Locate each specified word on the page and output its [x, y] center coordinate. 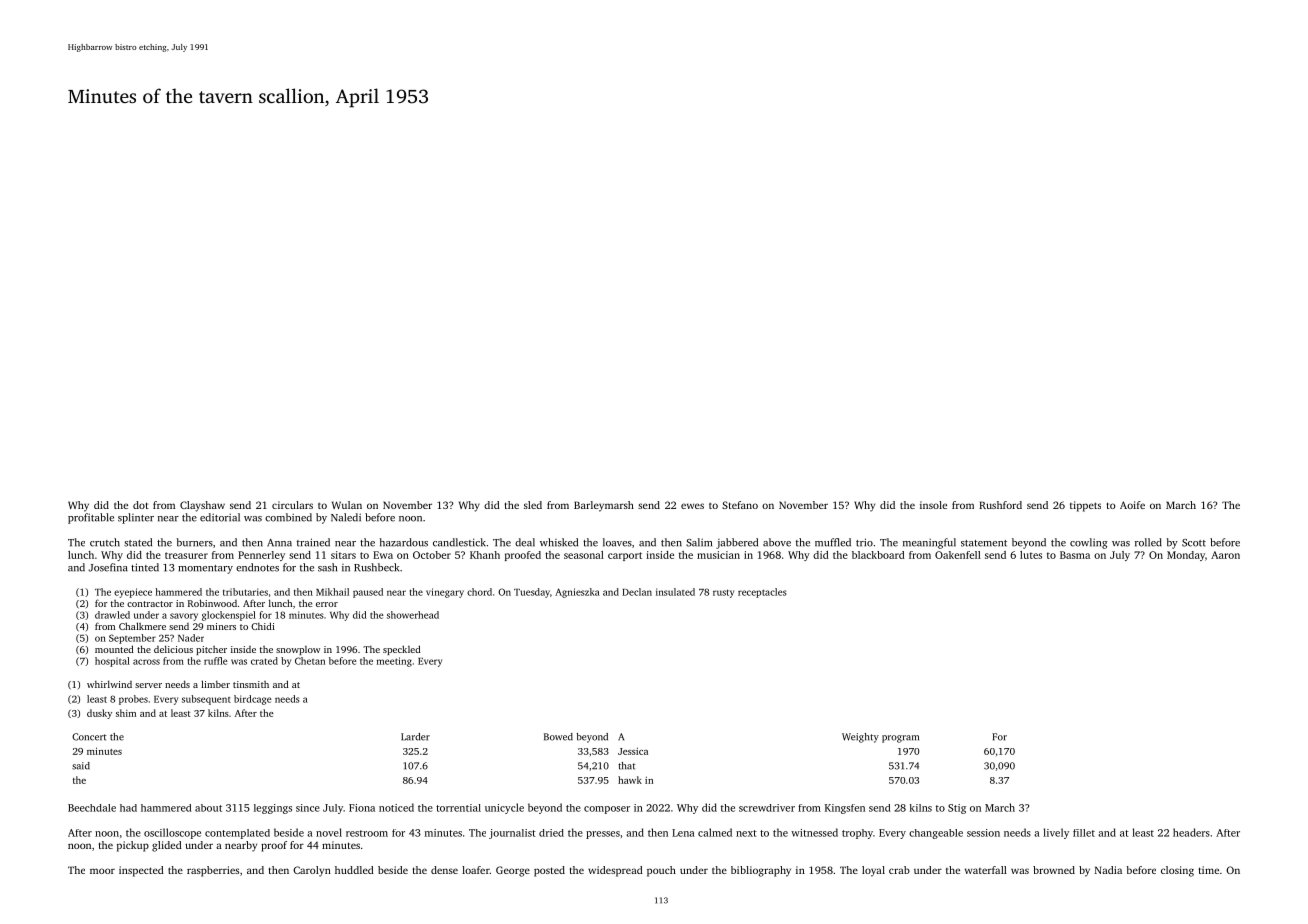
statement [984, 543]
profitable [91, 518]
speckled [402, 650]
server [148, 685]
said [81, 766]
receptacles [762, 593]
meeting [394, 662]
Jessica [633, 751]
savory [184, 617]
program [900, 739]
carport [625, 556]
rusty [723, 593]
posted [549, 871]
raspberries [213, 871]
